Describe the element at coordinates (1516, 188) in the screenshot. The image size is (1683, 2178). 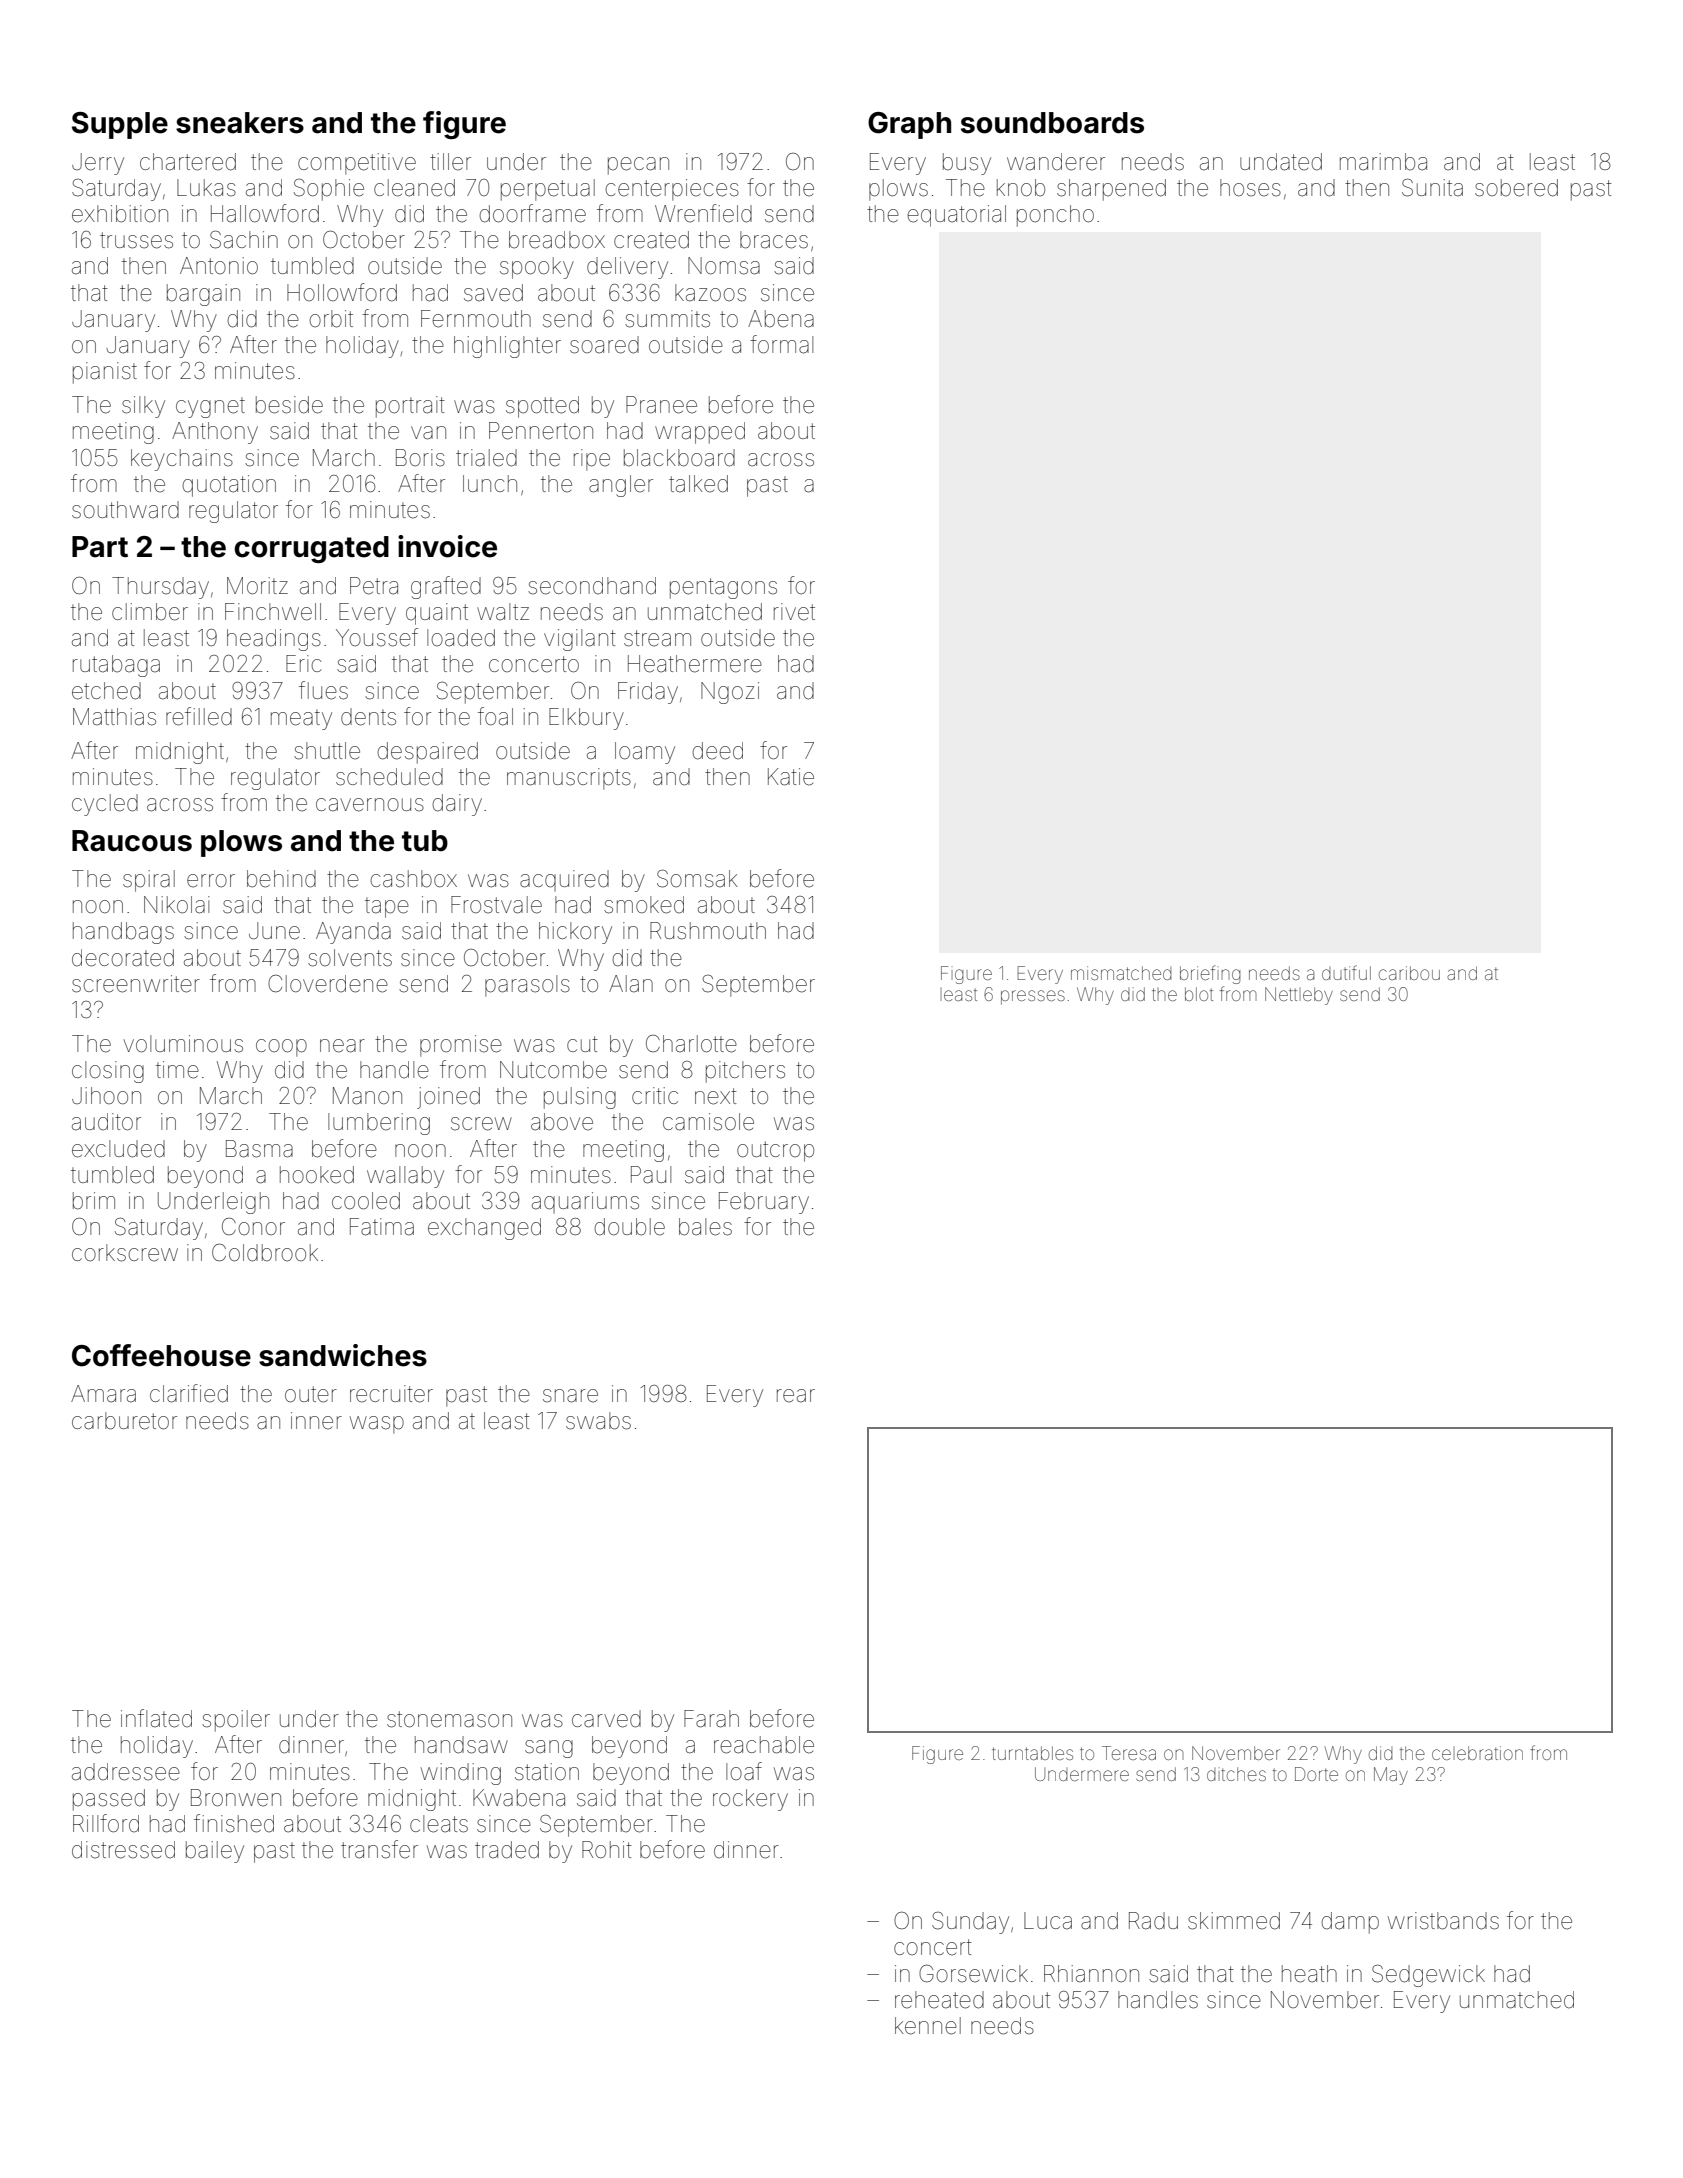
I see `sobered` at that location.
